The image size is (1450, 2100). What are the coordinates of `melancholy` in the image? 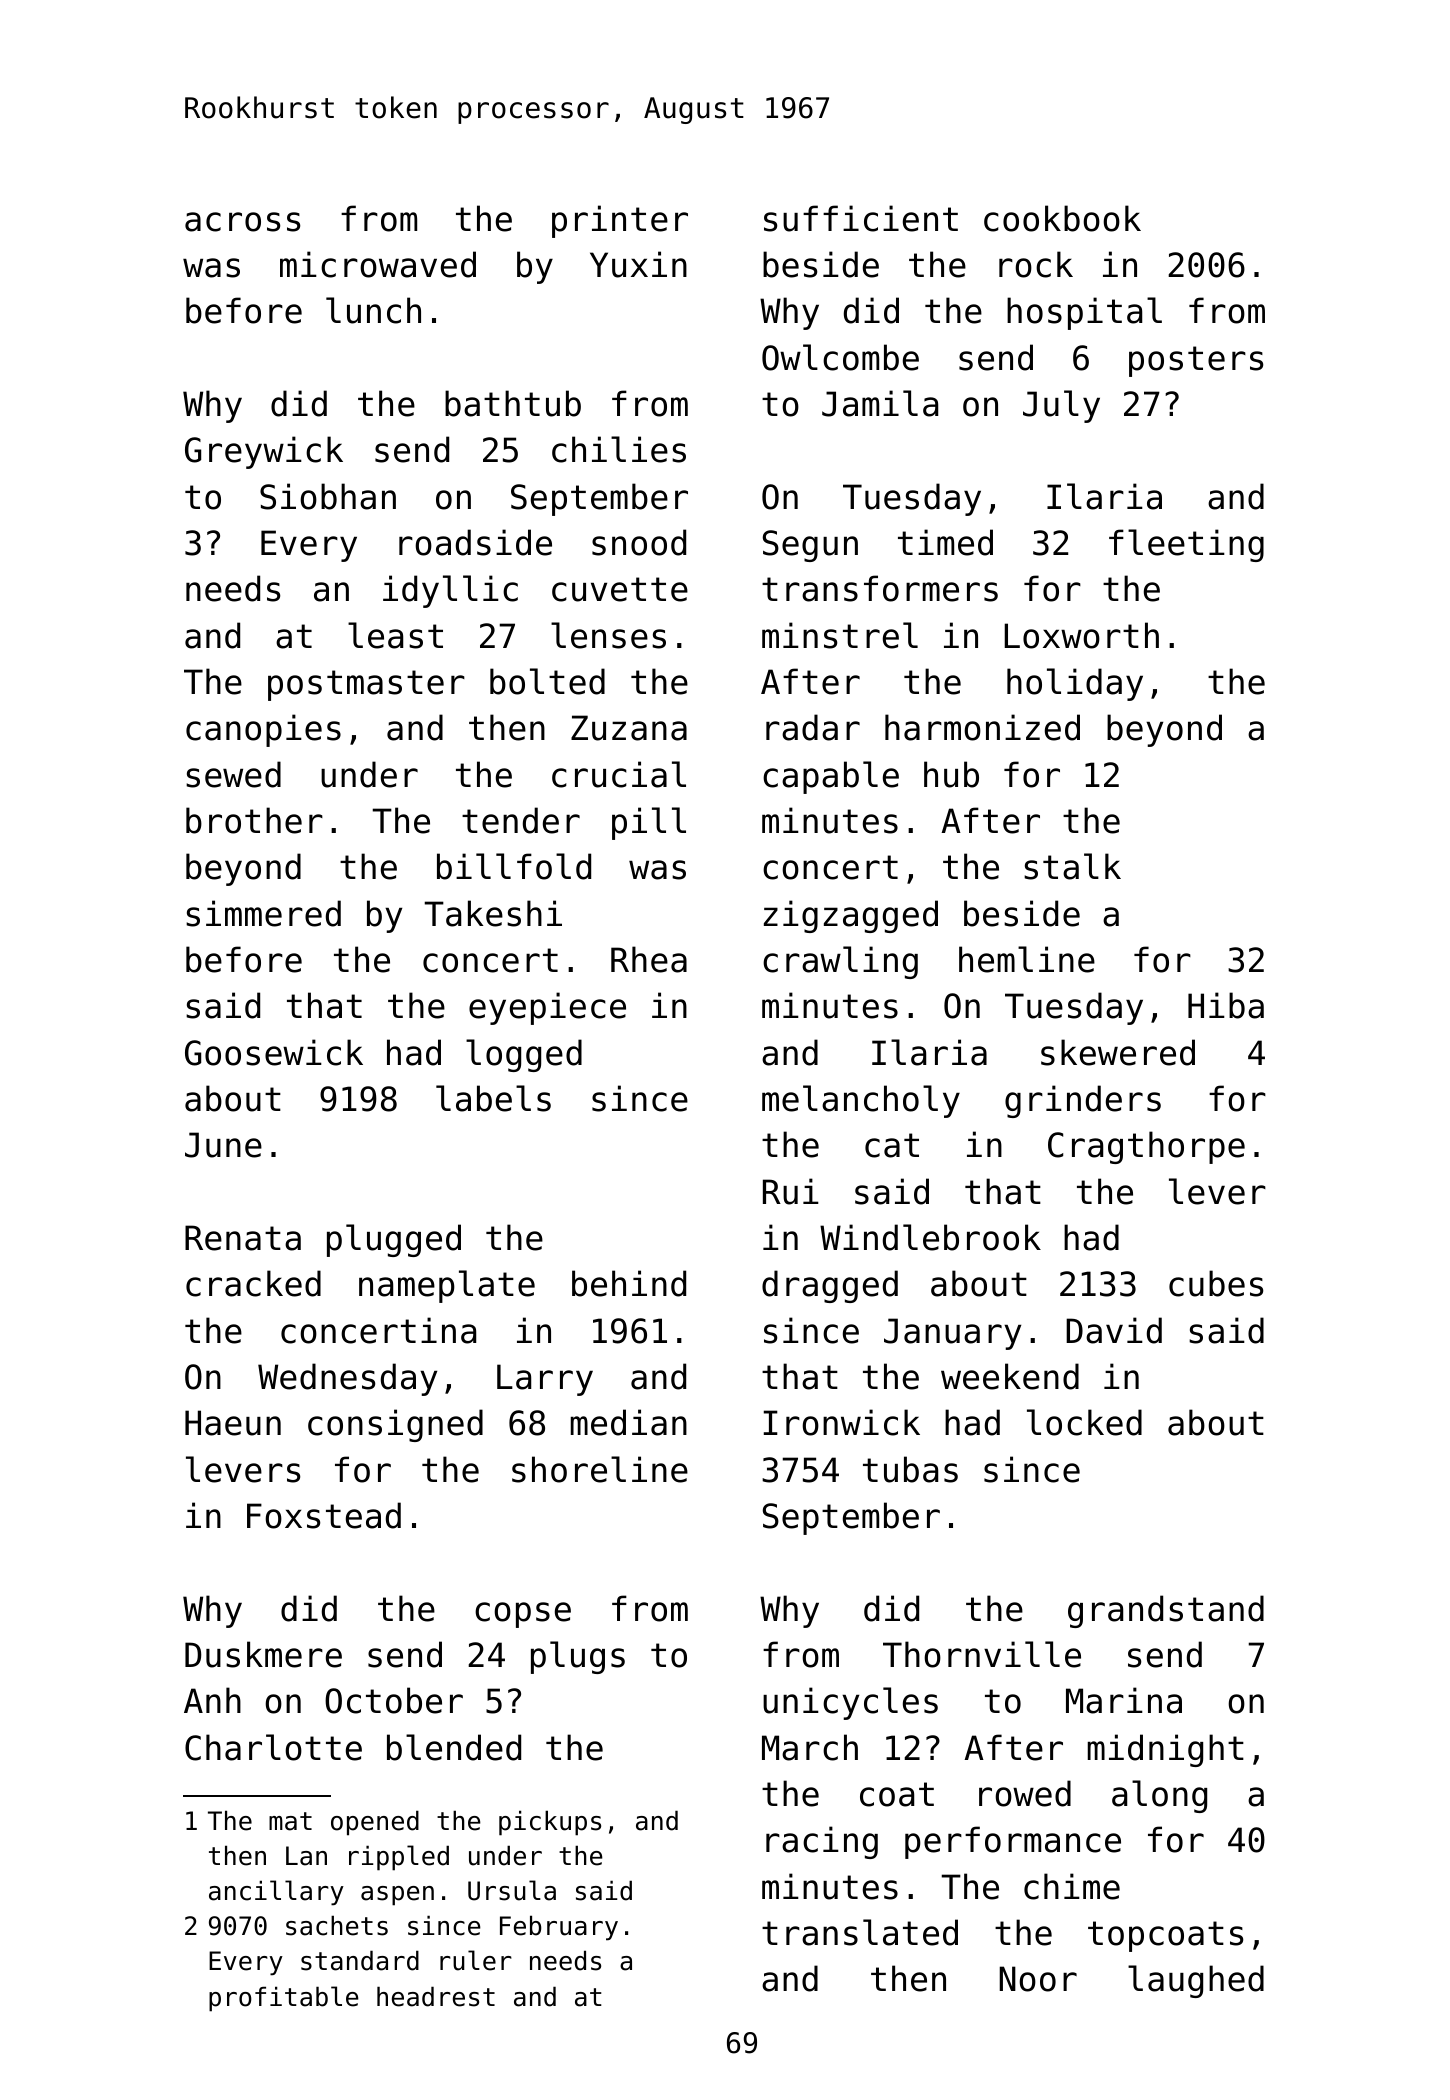 It's located at (861, 1101).
